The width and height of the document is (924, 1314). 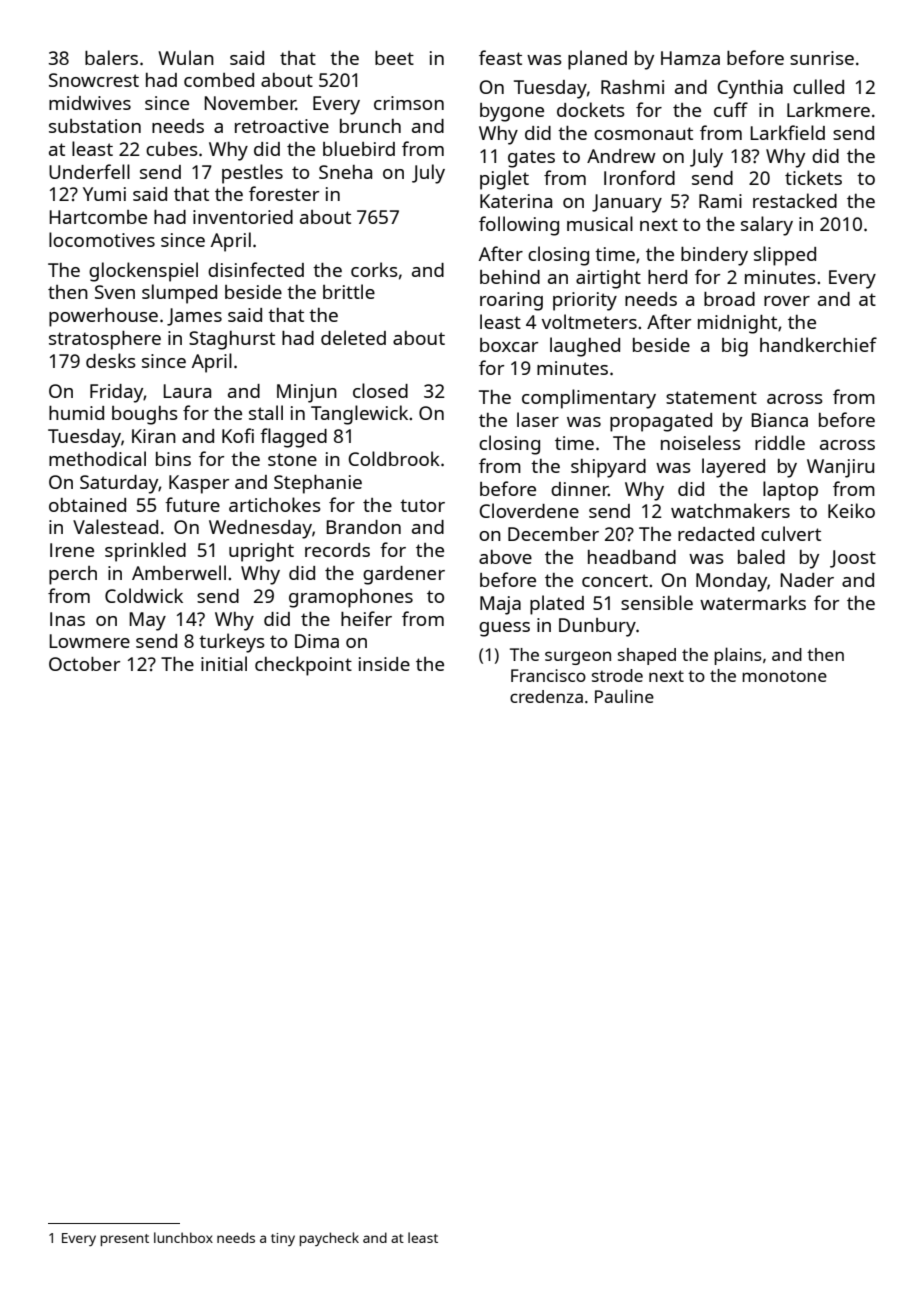 What do you see at coordinates (784, 676) in the document?
I see `monotone` at bounding box center [784, 676].
